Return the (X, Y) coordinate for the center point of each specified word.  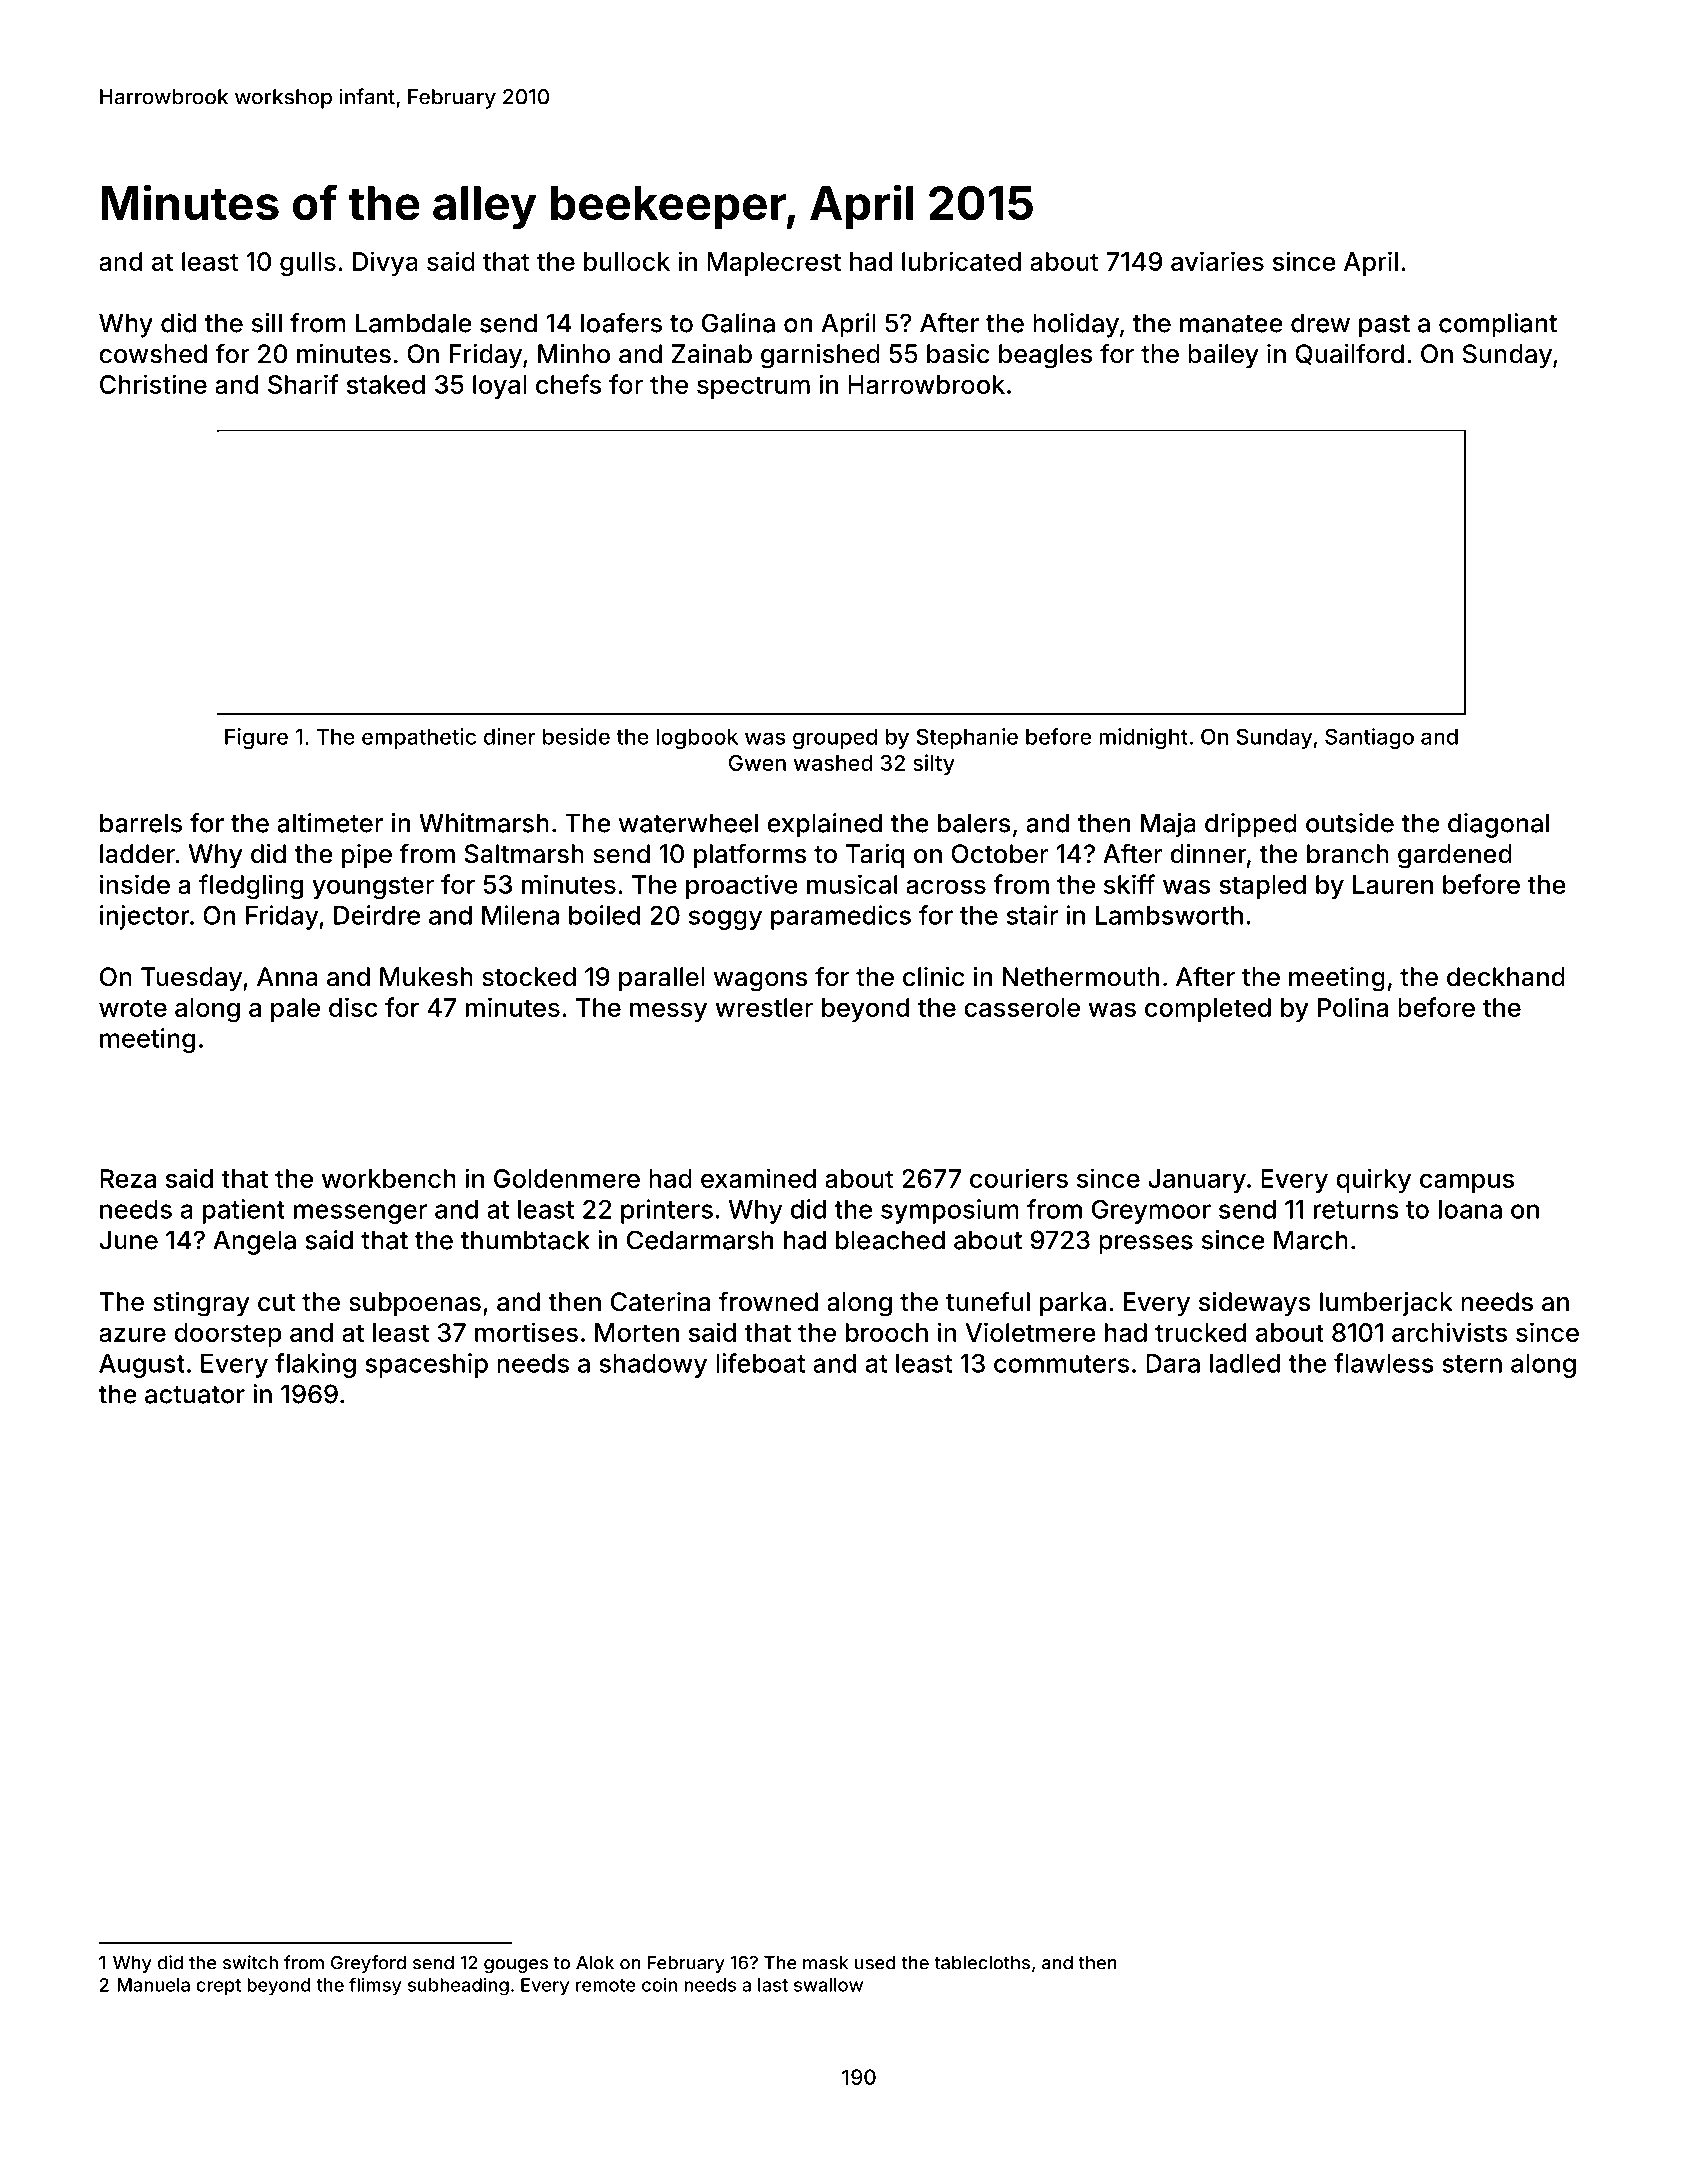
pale (295, 1010)
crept (218, 1987)
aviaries (1217, 261)
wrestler (764, 1007)
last (773, 1985)
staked (386, 384)
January (1197, 1181)
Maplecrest (774, 264)
